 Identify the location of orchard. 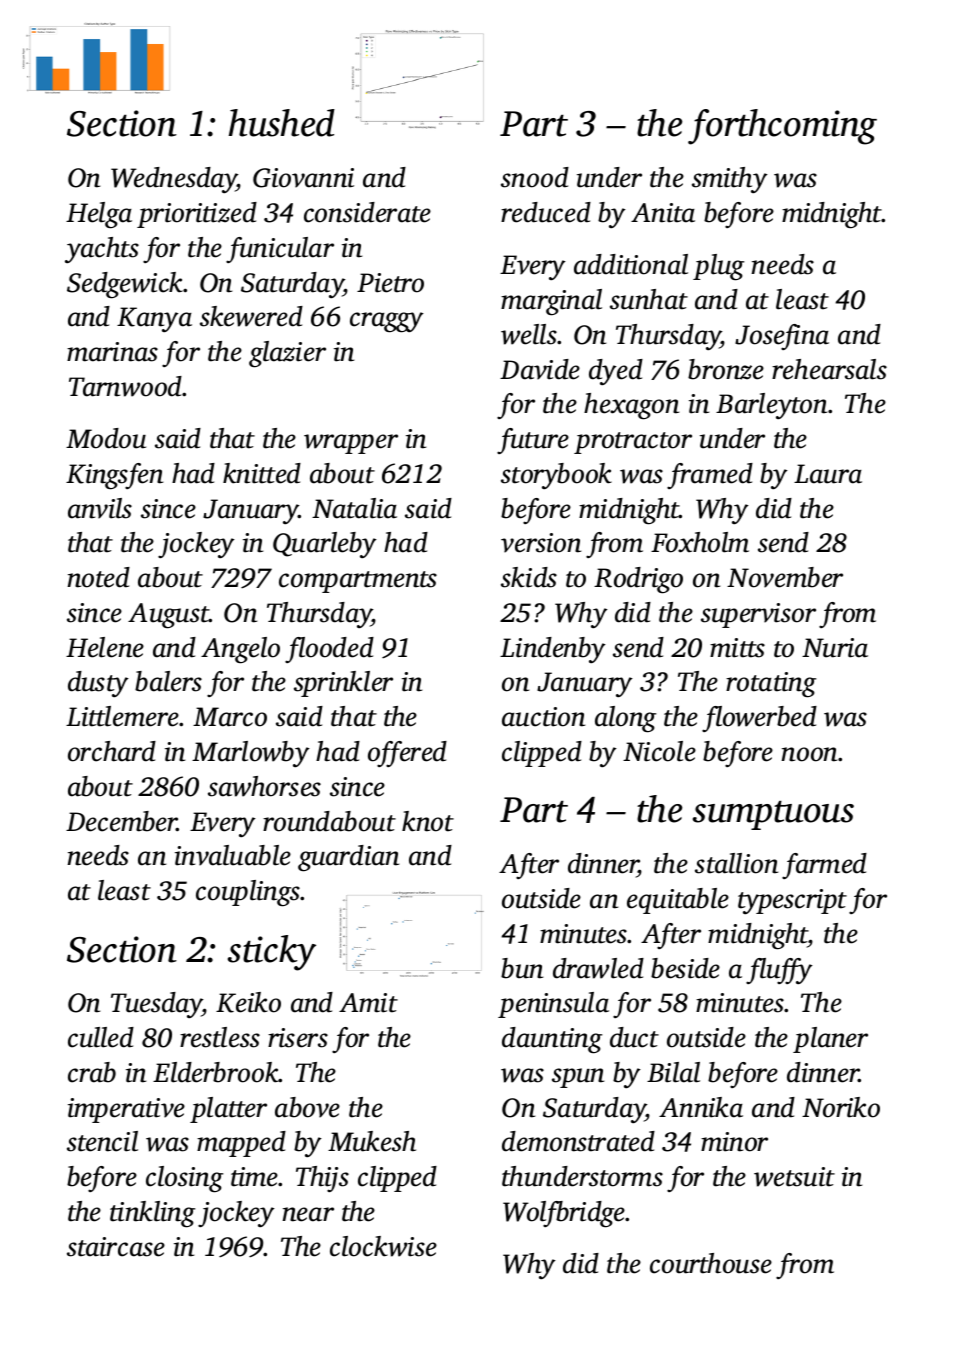
(112, 751).
